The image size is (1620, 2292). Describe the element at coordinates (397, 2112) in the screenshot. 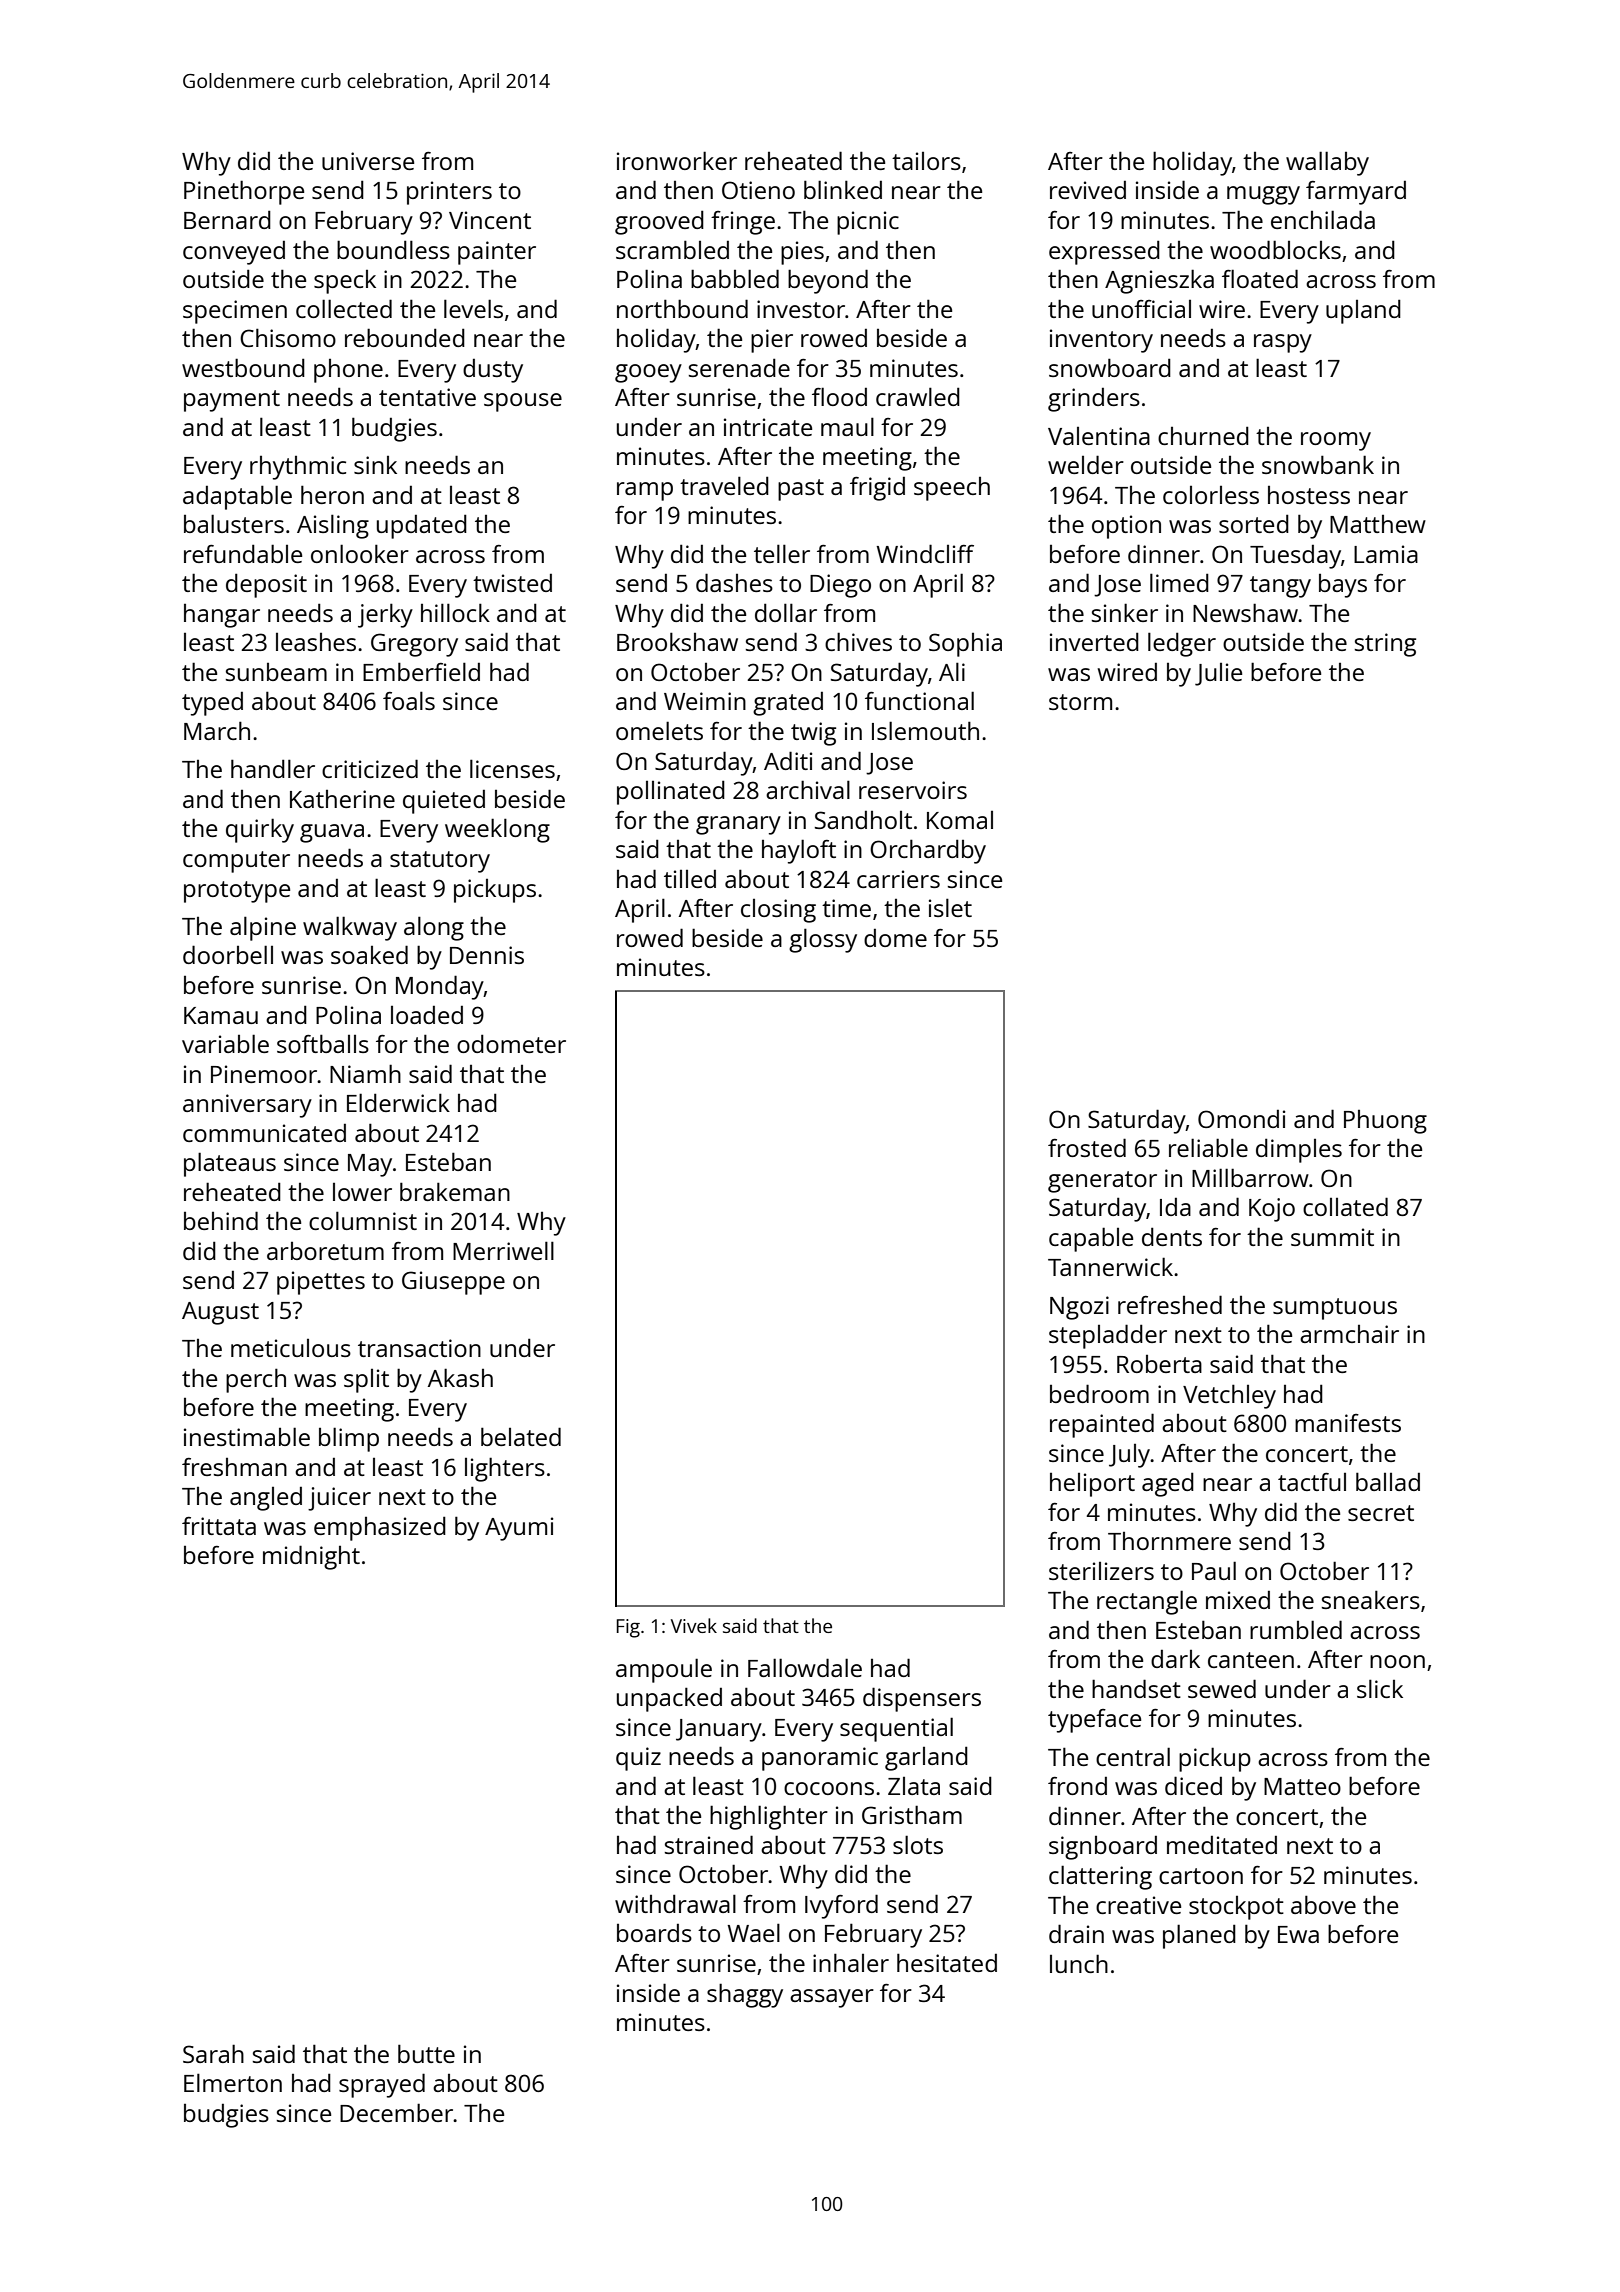

I see `December` at that location.
